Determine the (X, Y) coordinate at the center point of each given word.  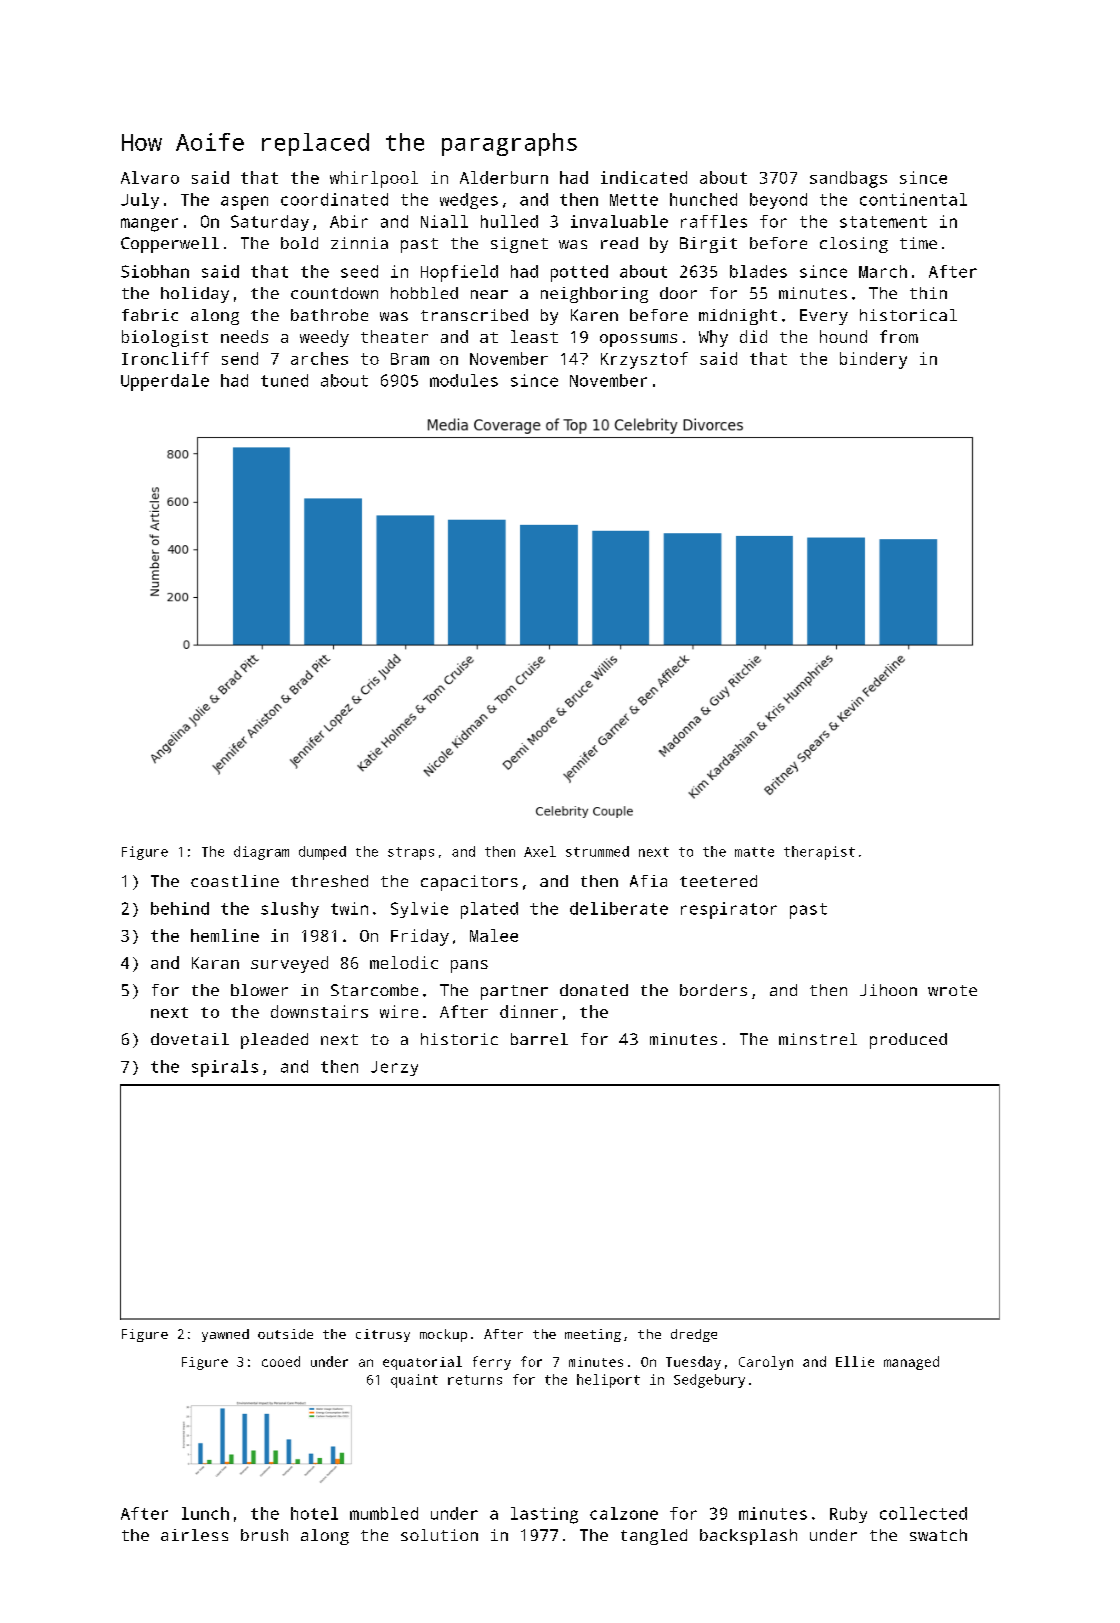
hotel (314, 1513)
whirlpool (374, 179)
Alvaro (150, 177)
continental (913, 199)
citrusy (383, 1335)
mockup (443, 1335)
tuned (284, 380)
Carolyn (766, 1363)
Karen (594, 315)
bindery (873, 360)
